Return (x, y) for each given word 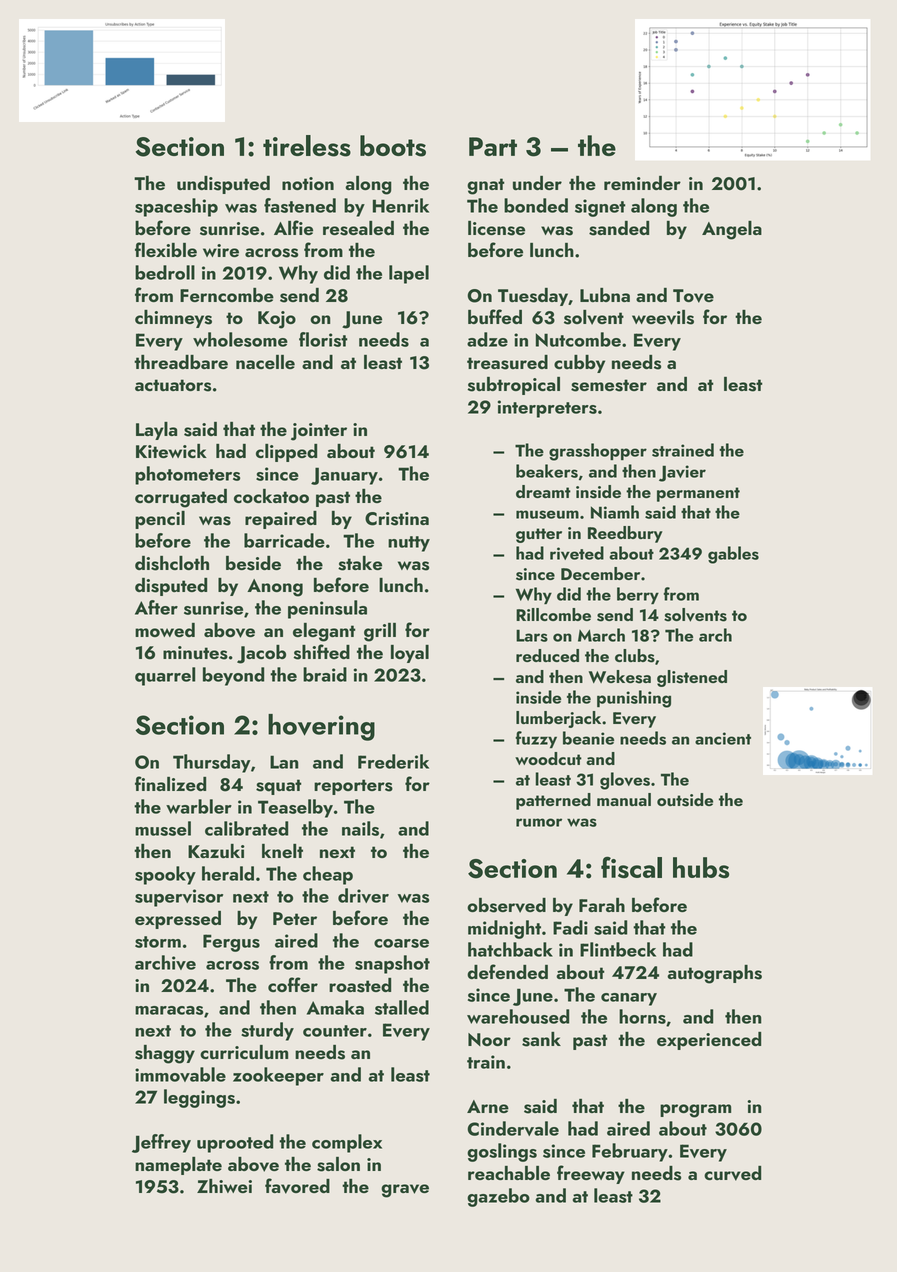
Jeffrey (161, 1143)
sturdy (267, 1031)
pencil (160, 520)
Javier (682, 473)
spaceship (176, 207)
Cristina (397, 519)
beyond (233, 676)
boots (393, 146)
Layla (156, 431)
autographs (714, 974)
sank (541, 1039)
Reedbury (625, 534)
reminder (642, 183)
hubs (701, 868)
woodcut (548, 758)
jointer (319, 432)
